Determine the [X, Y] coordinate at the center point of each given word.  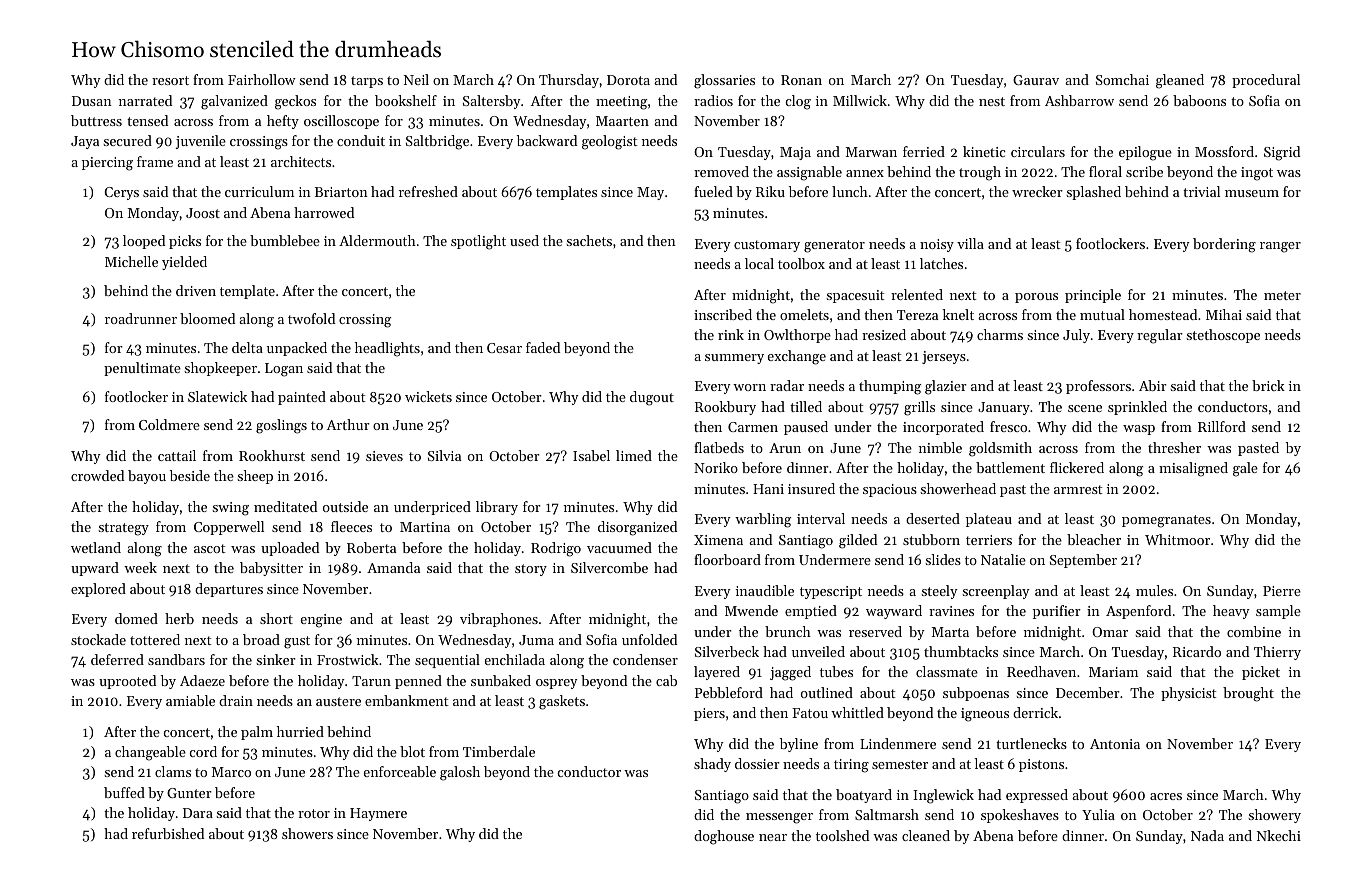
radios [713, 100]
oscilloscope [341, 122]
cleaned [926, 835]
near [773, 837]
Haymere [378, 814]
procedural [1266, 81]
